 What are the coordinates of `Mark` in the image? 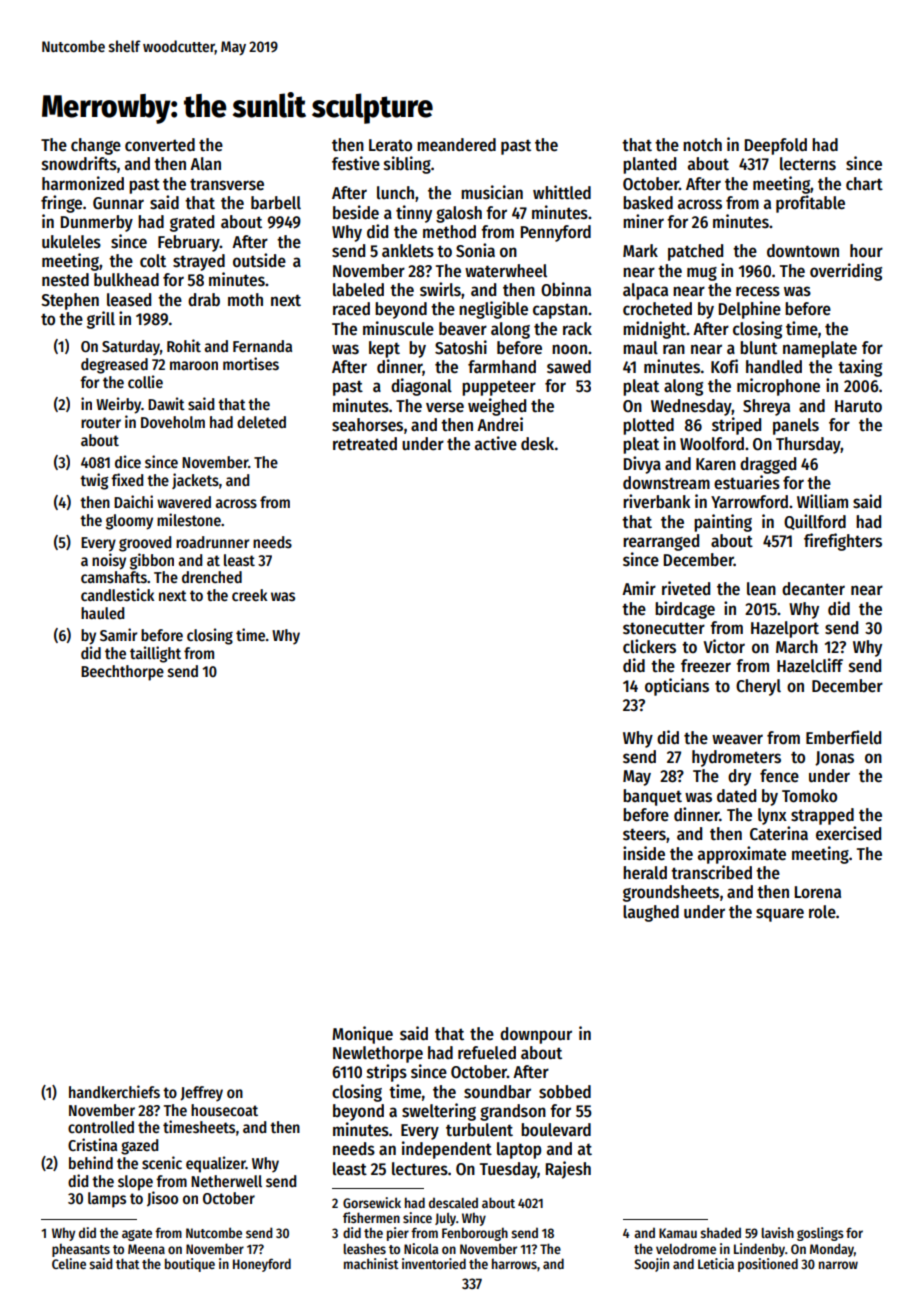 It's located at (640, 250).
